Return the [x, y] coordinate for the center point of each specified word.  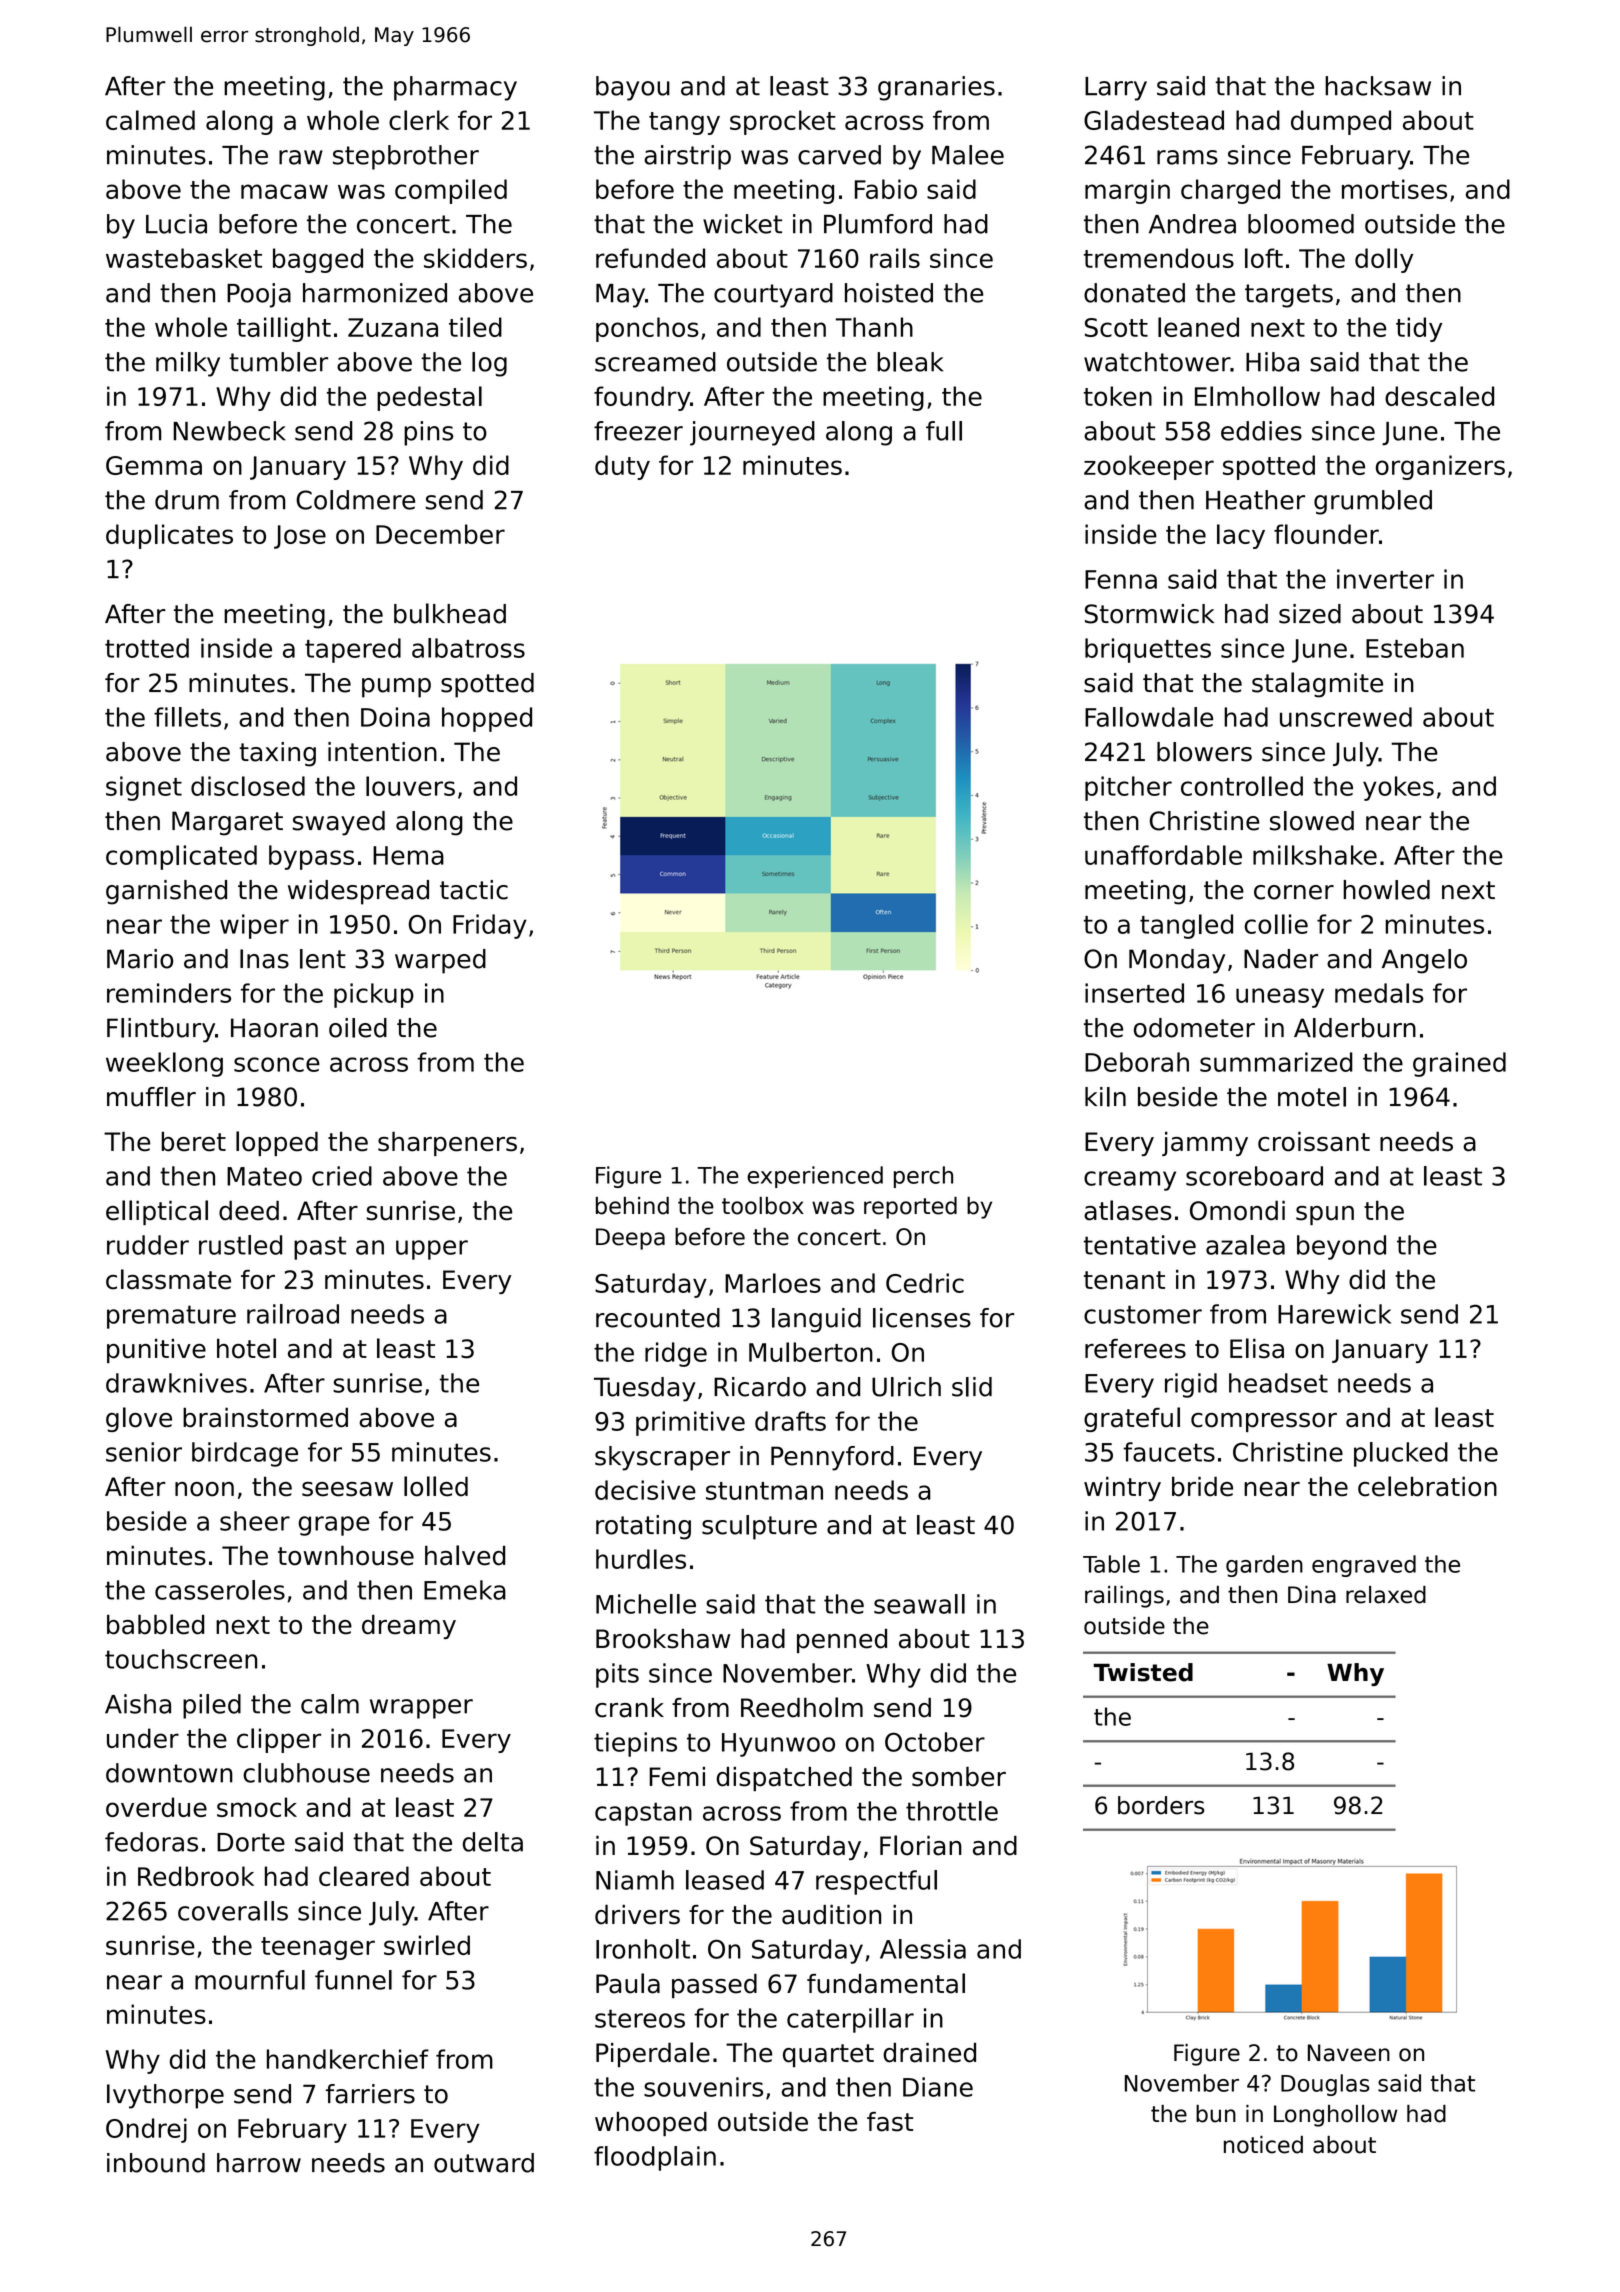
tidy [1419, 329]
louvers [410, 786]
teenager [318, 1948]
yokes [1398, 788]
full [944, 431]
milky [188, 364]
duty [622, 467]
